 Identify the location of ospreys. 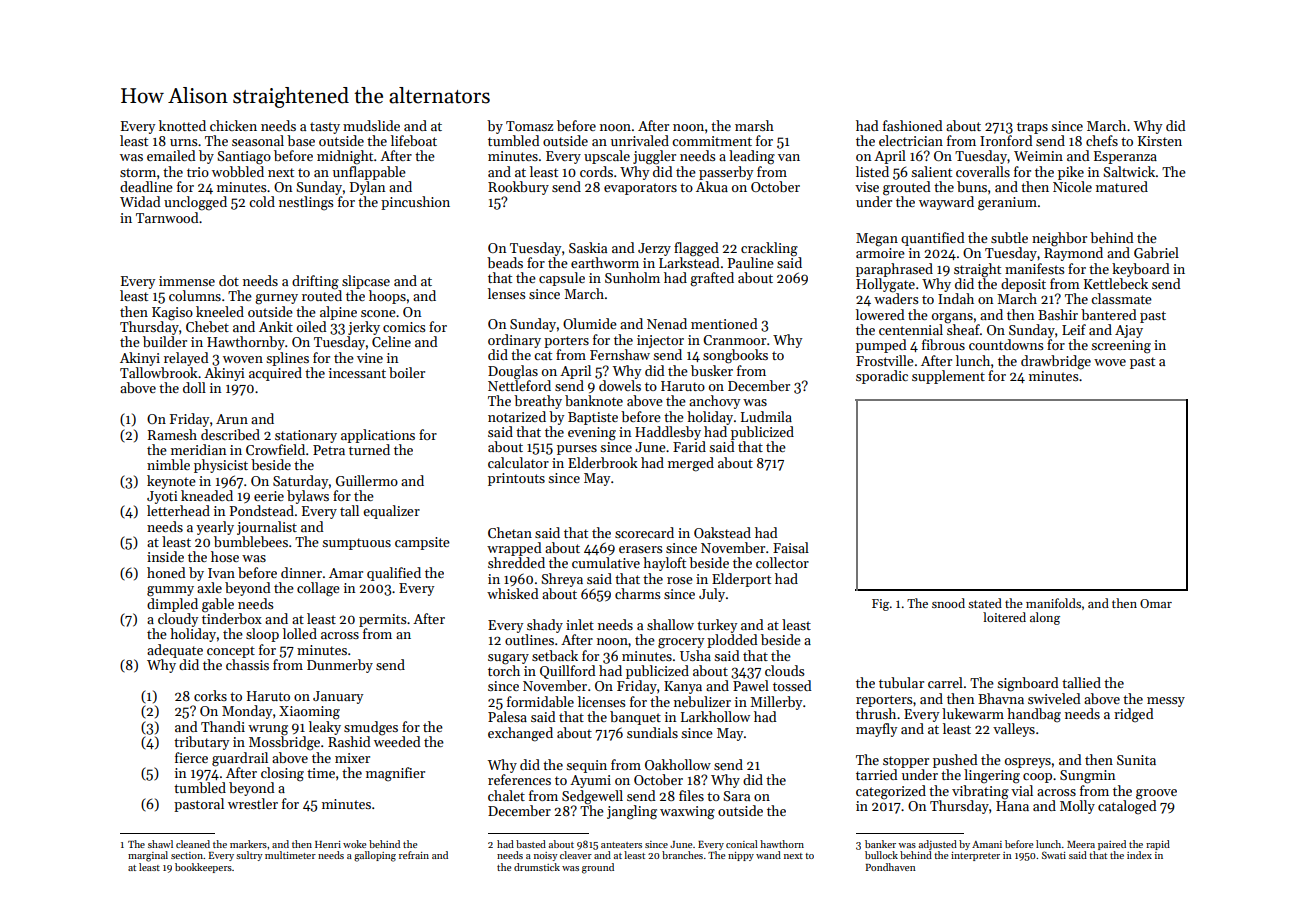
(1028, 763).
